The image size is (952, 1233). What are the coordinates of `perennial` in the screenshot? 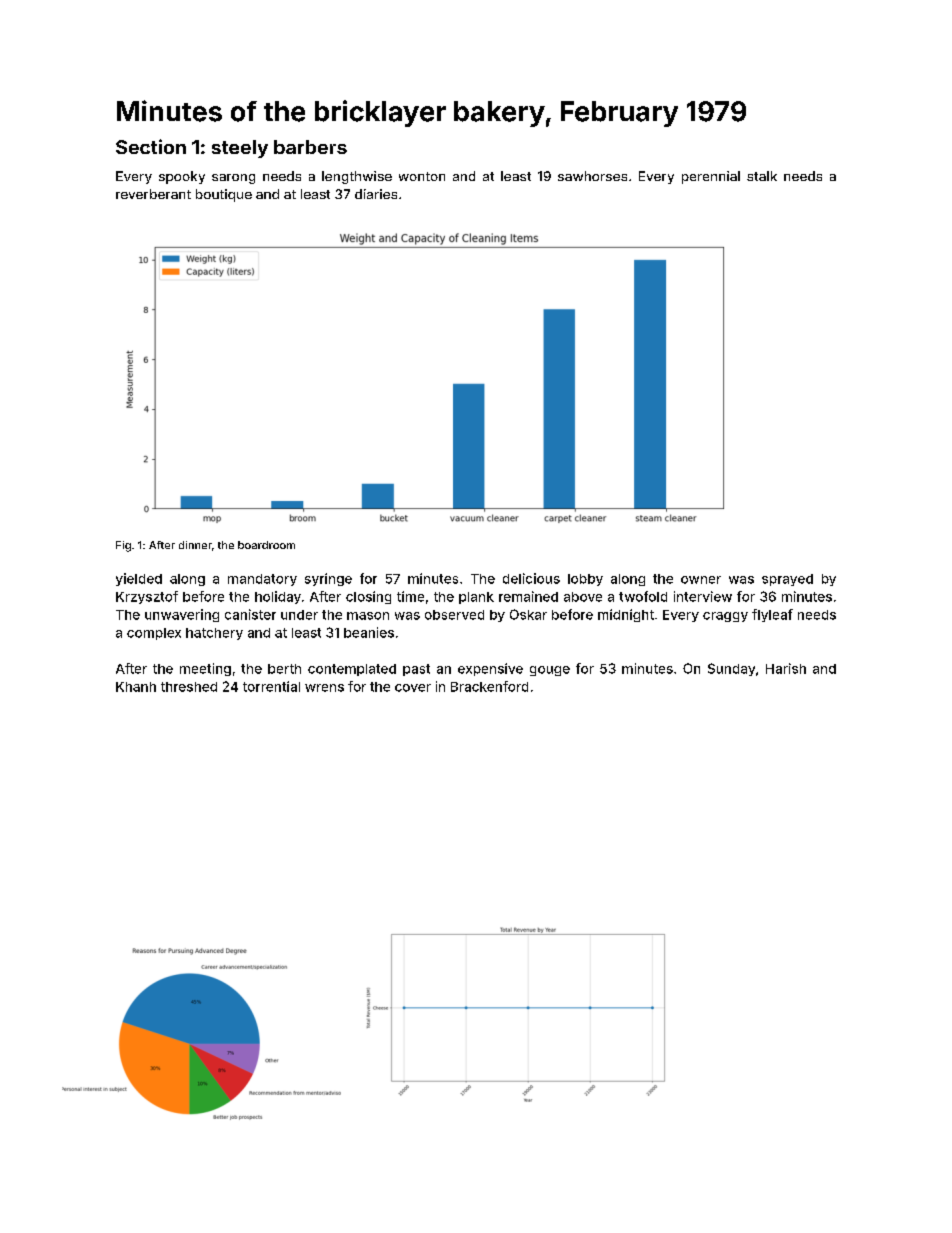 It's located at (711, 177).
